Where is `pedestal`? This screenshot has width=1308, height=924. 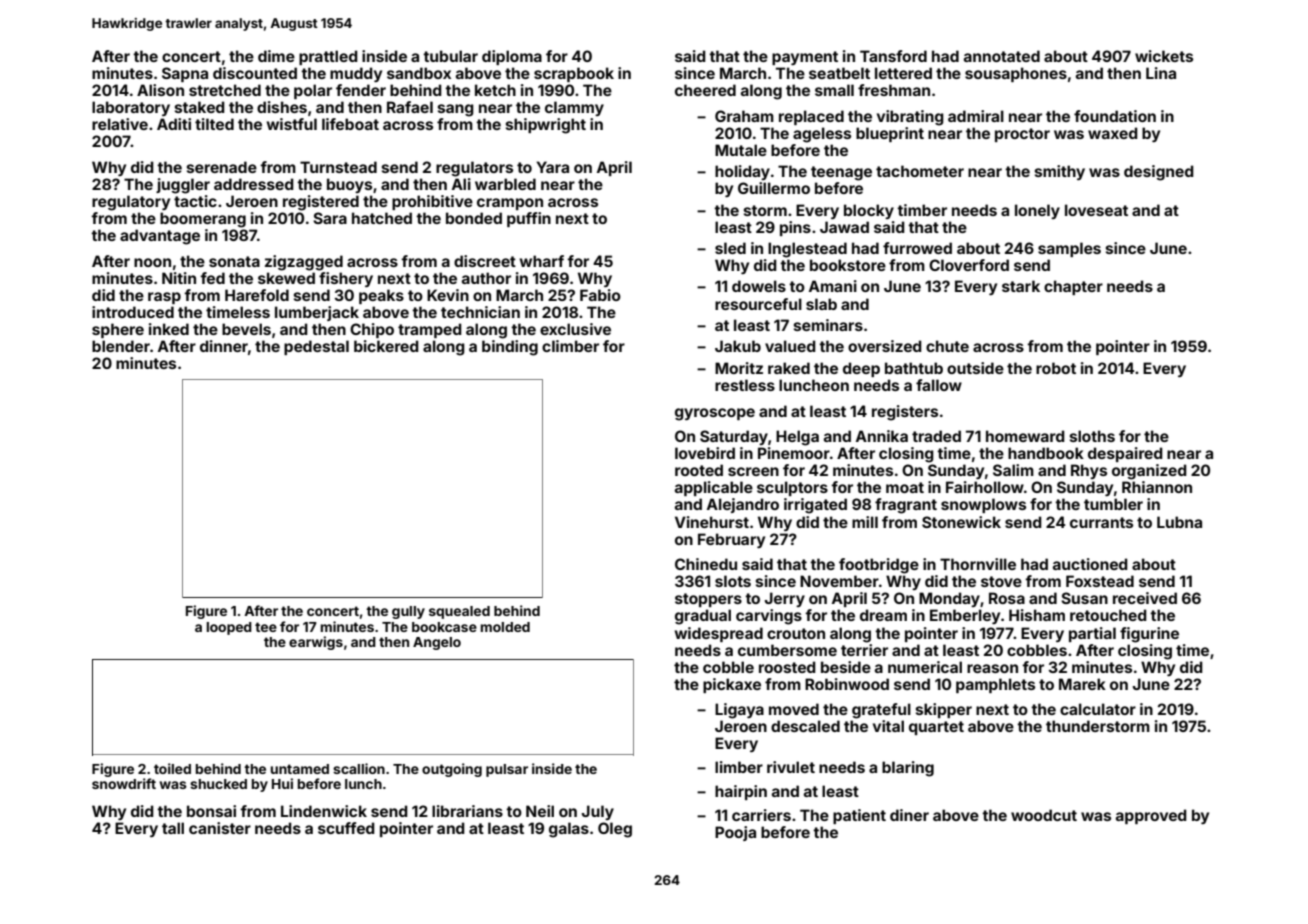 pedestal is located at coordinates (316, 347).
